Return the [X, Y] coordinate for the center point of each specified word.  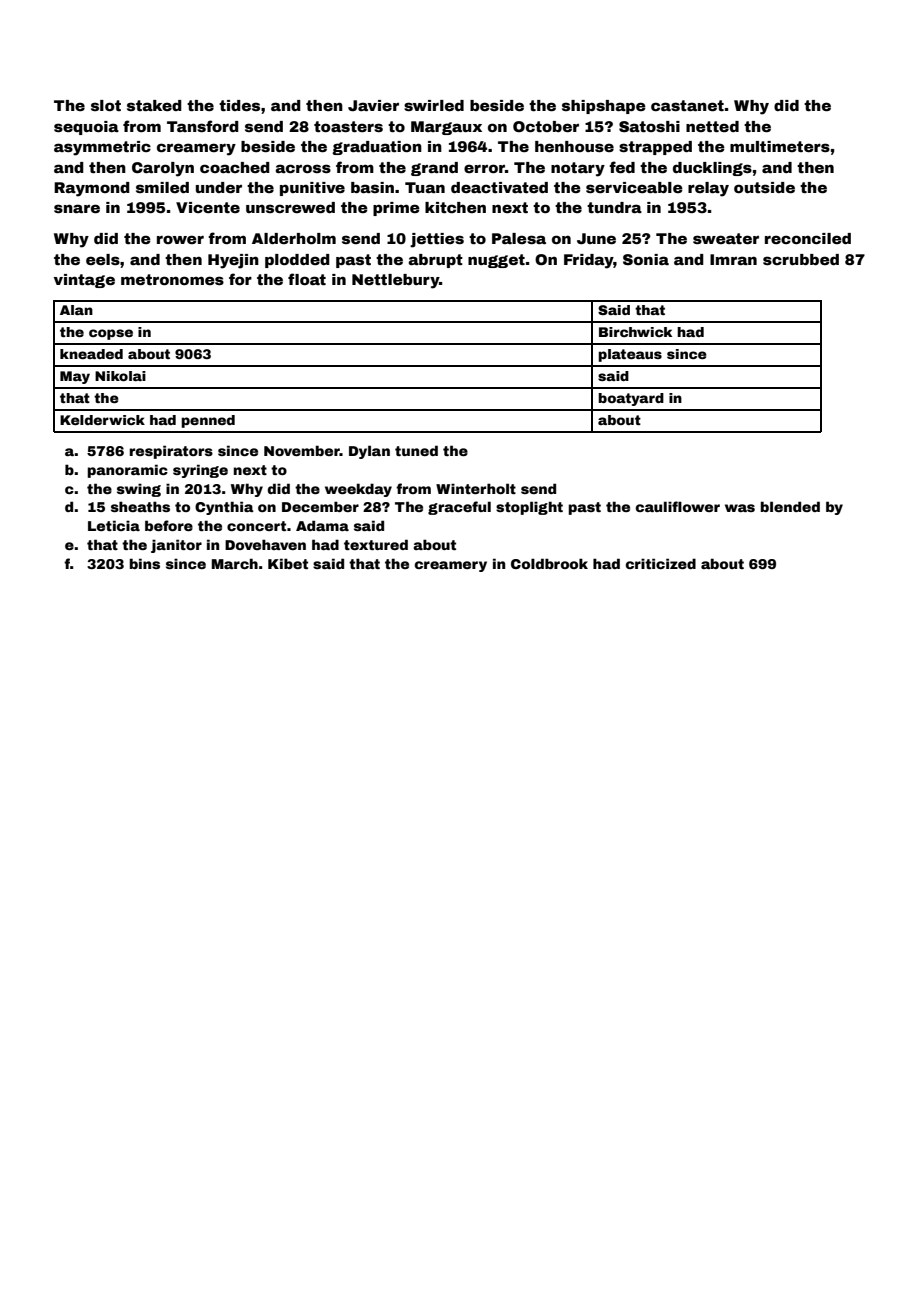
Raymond [92, 189]
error [484, 168]
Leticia [114, 525]
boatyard [631, 399]
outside [764, 187]
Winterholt [476, 488]
